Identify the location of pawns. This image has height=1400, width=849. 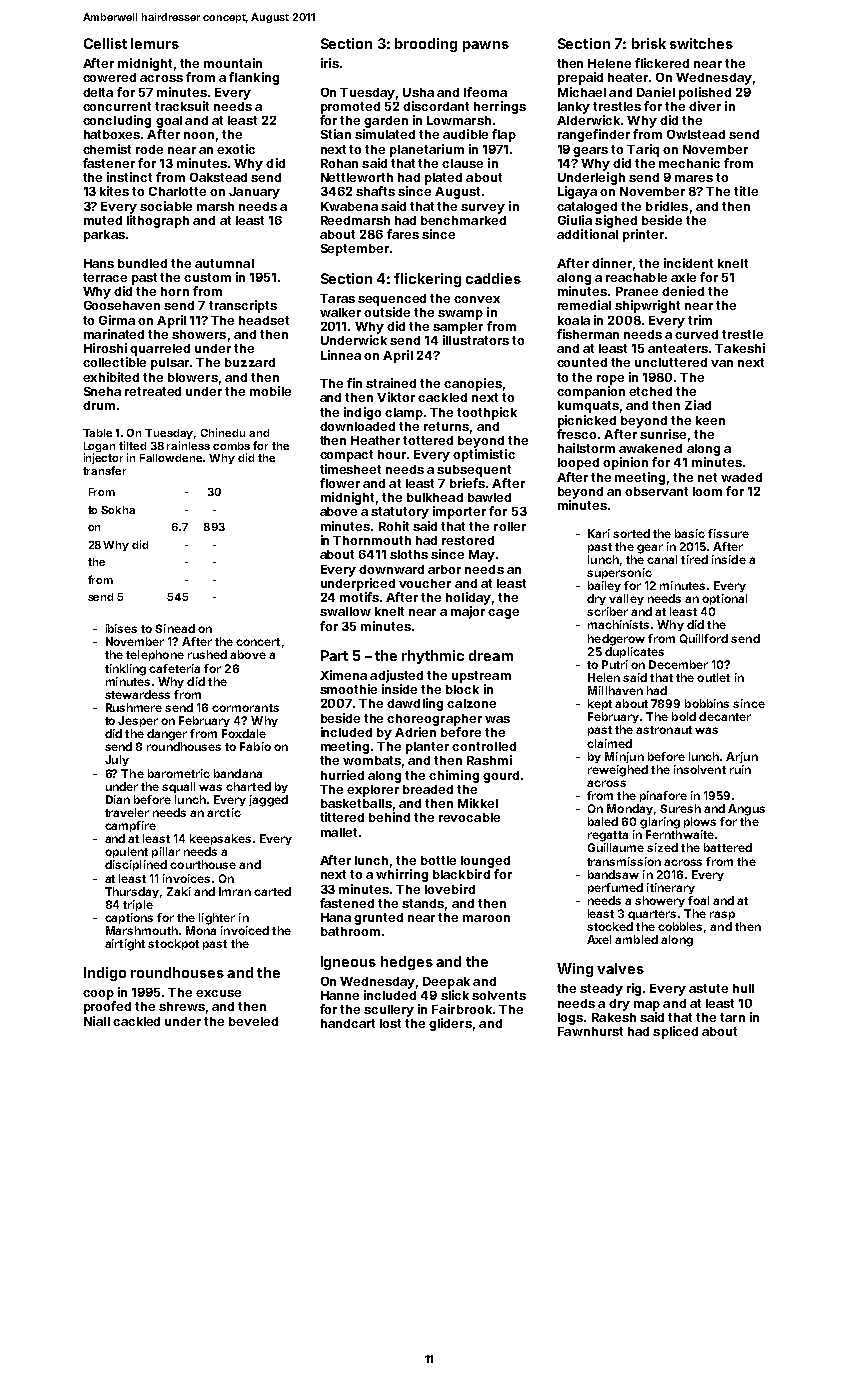
(486, 46).
